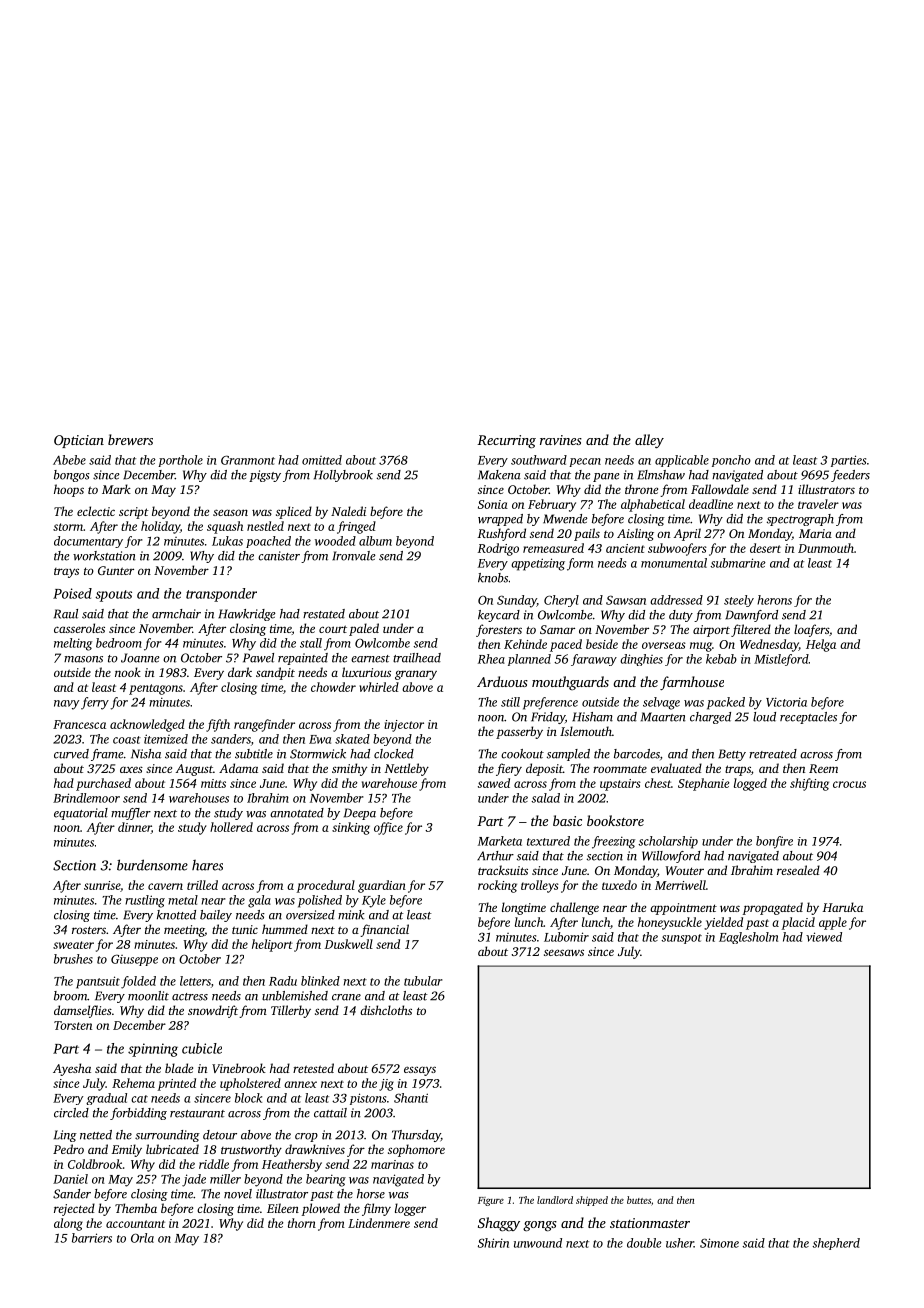  Describe the element at coordinates (69, 490) in the document. I see `hoops` at that location.
